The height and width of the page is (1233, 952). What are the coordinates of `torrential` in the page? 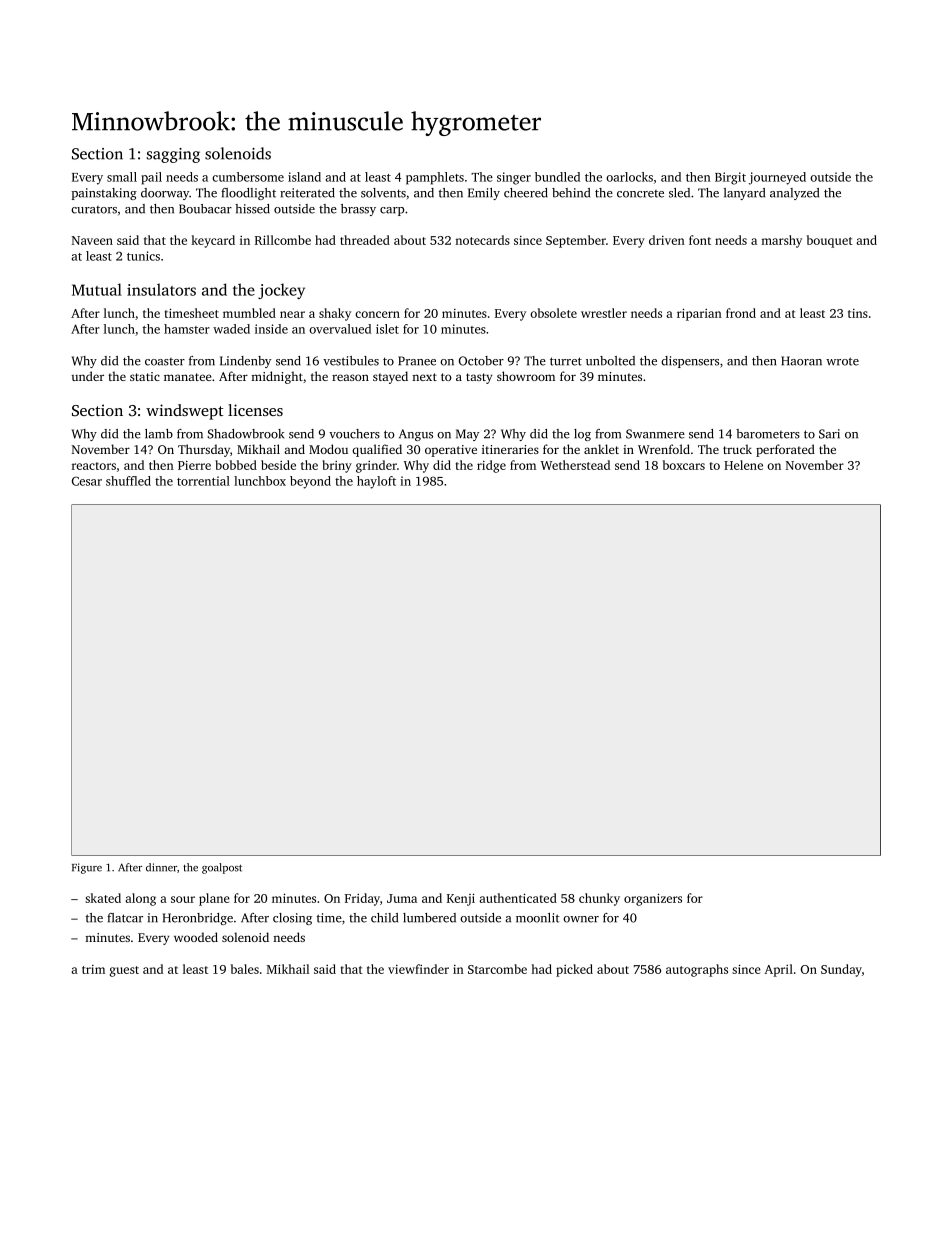 It's located at (203, 481).
